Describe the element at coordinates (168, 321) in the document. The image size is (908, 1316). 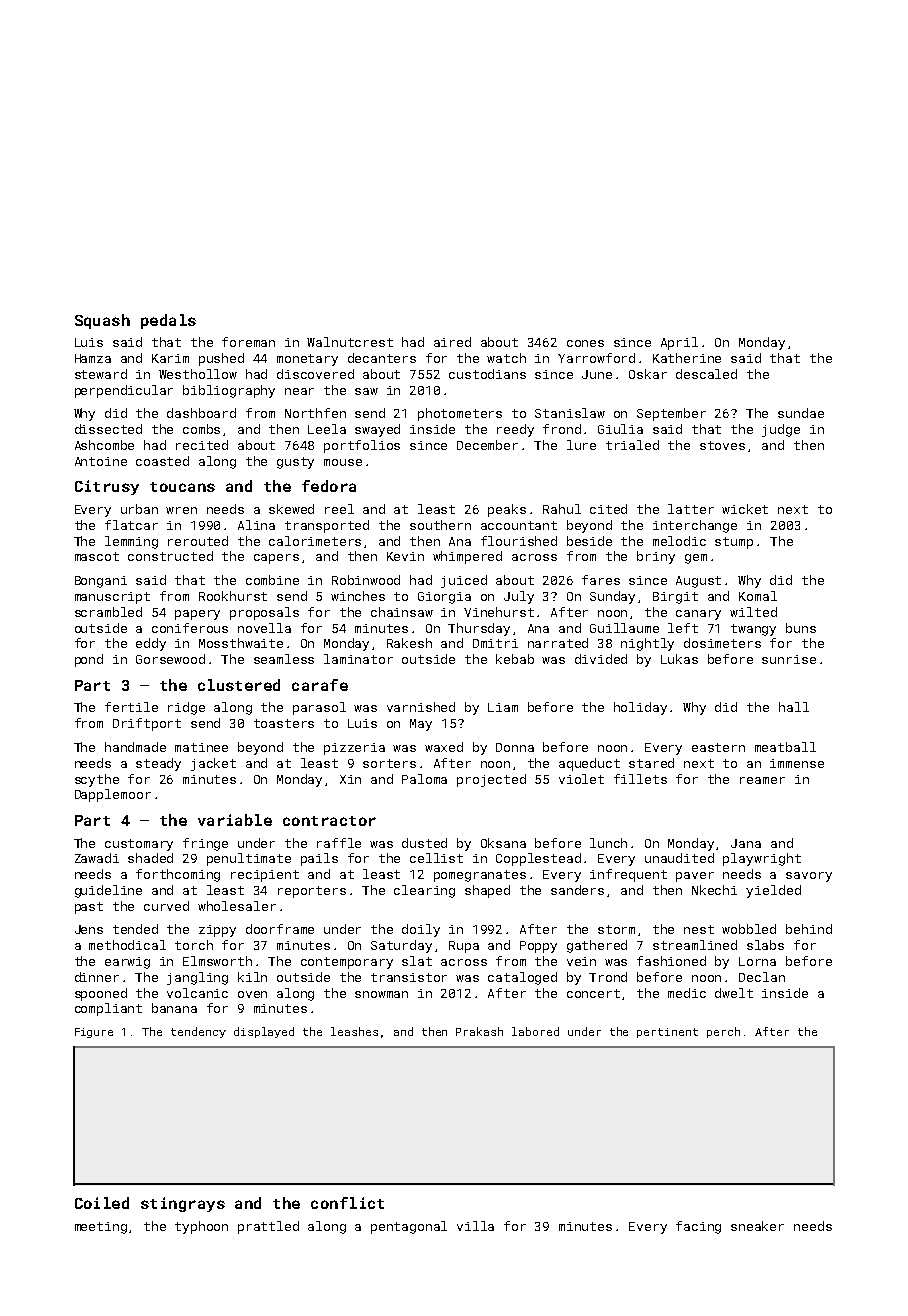
I see `pedals` at that location.
